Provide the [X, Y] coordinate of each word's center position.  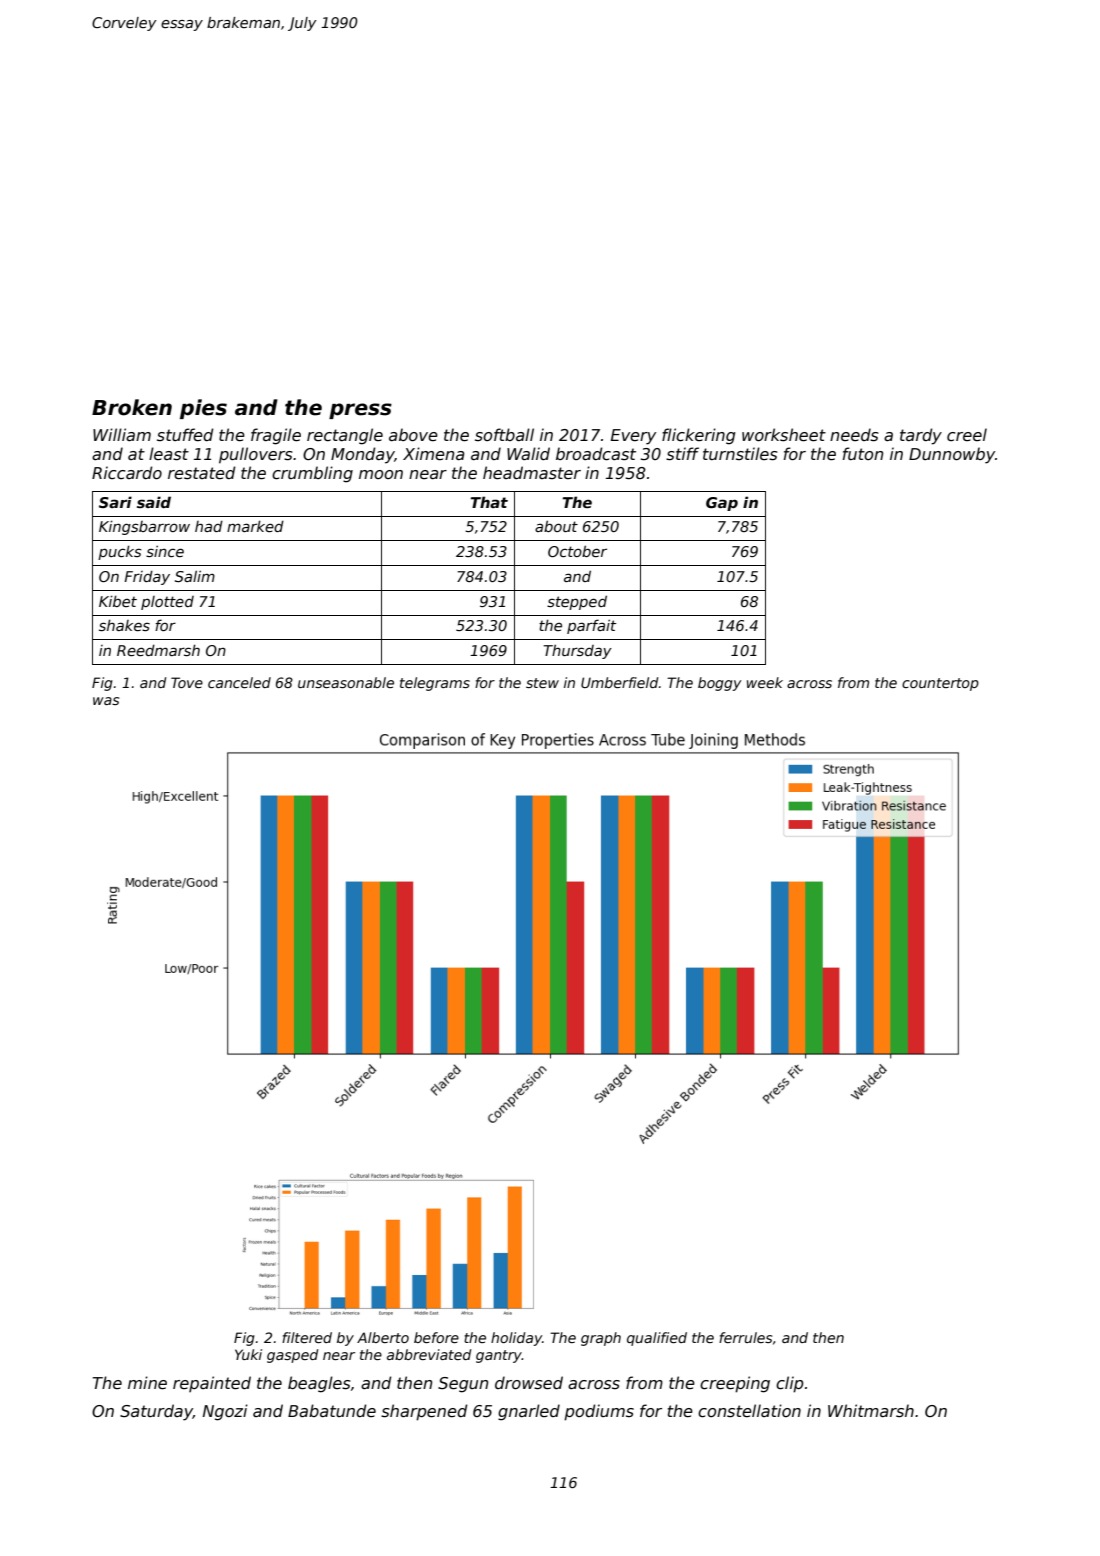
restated [202, 473]
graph [601, 1339]
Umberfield [619, 682]
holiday [516, 1339]
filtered [307, 1337]
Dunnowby [952, 455]
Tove [187, 682]
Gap [722, 504]
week [765, 682]
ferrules [745, 1337]
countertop [940, 684]
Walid [528, 453]
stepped [577, 602]
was [106, 701]
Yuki [248, 1354]
